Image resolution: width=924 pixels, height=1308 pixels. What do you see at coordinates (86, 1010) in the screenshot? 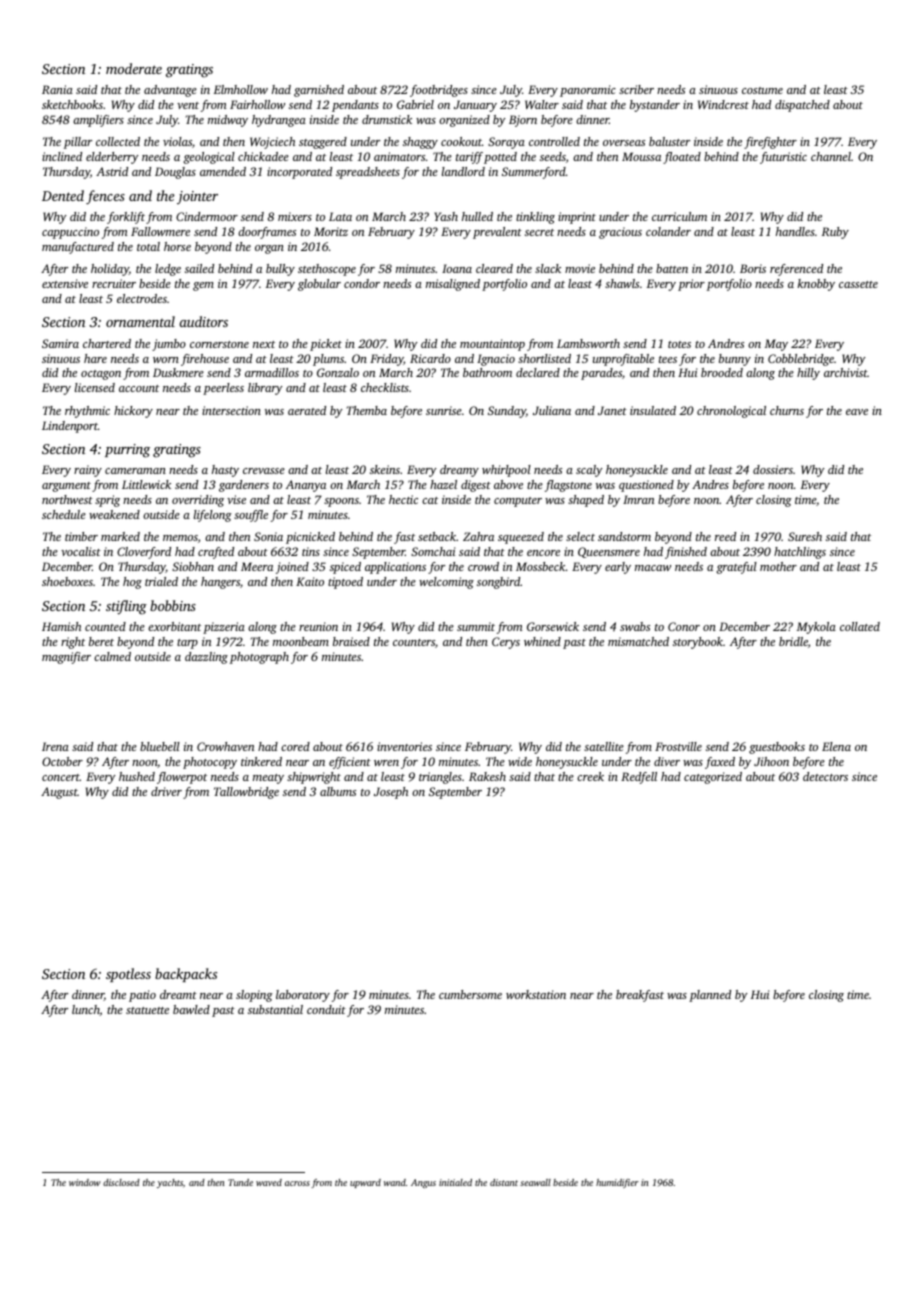
I see `lunch` at bounding box center [86, 1010].
